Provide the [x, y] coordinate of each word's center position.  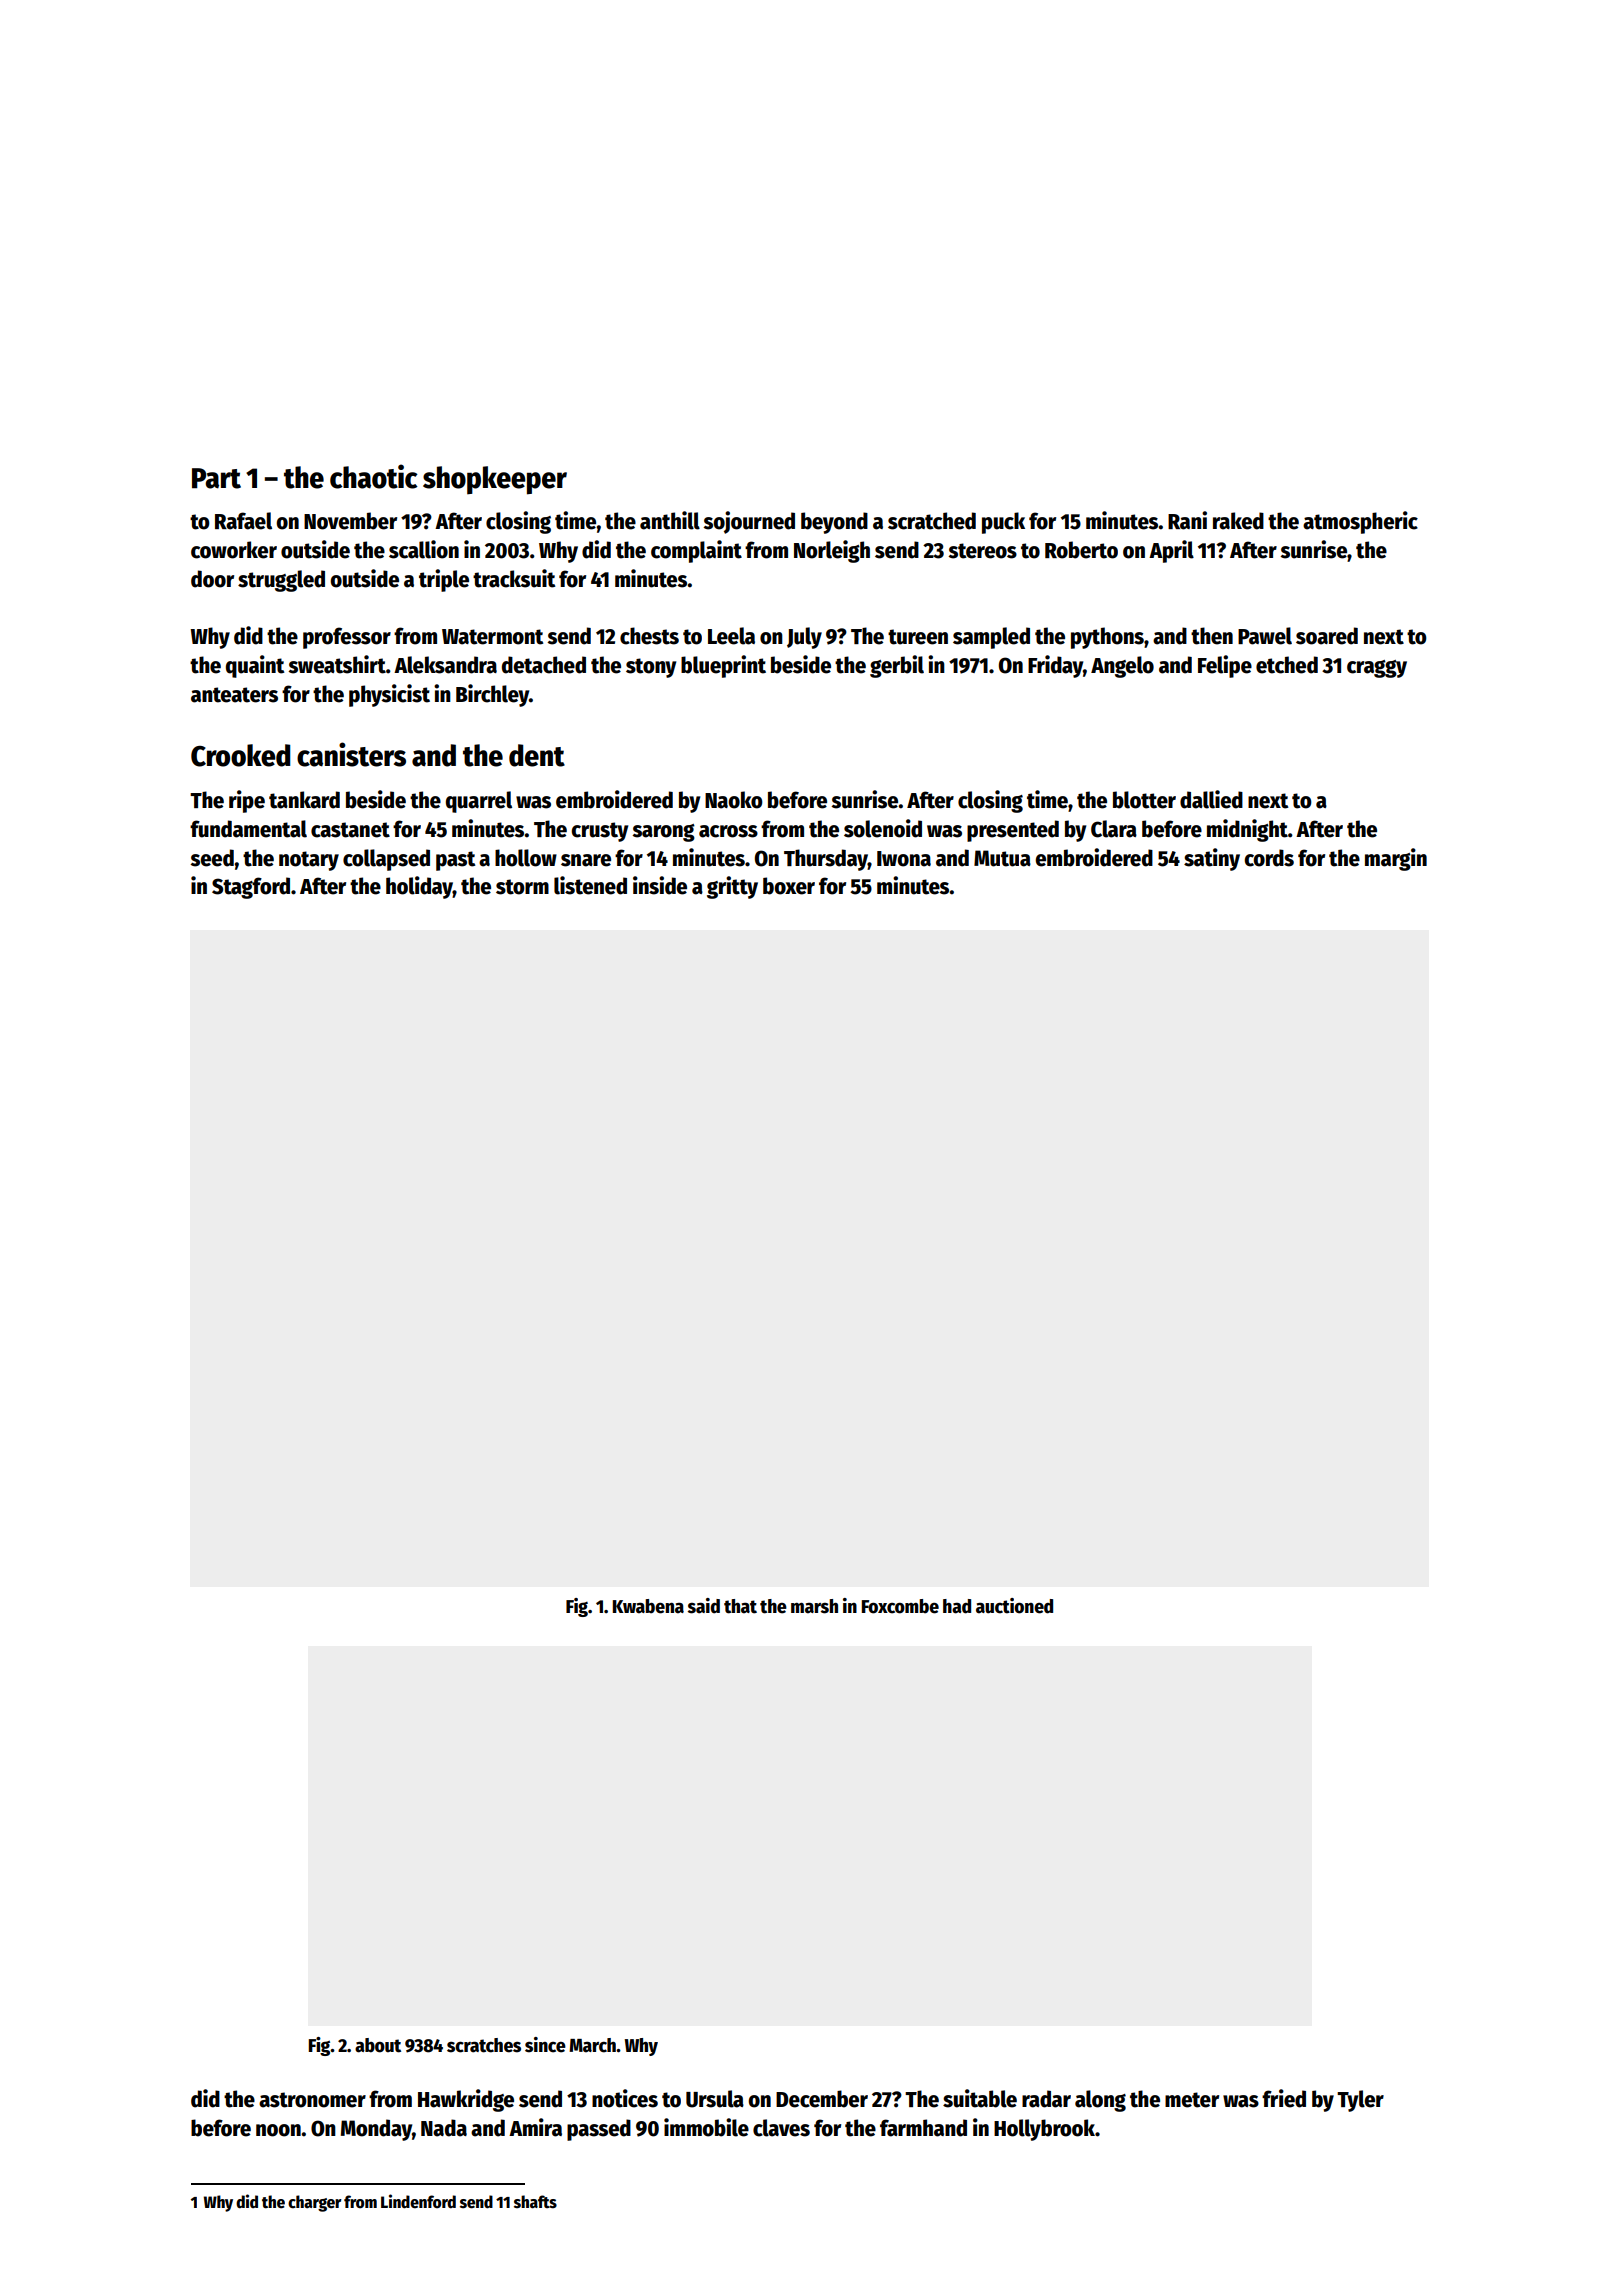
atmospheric [1360, 522]
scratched [932, 521]
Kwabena [648, 1606]
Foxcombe [900, 1606]
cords [1269, 858]
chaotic [374, 476]
